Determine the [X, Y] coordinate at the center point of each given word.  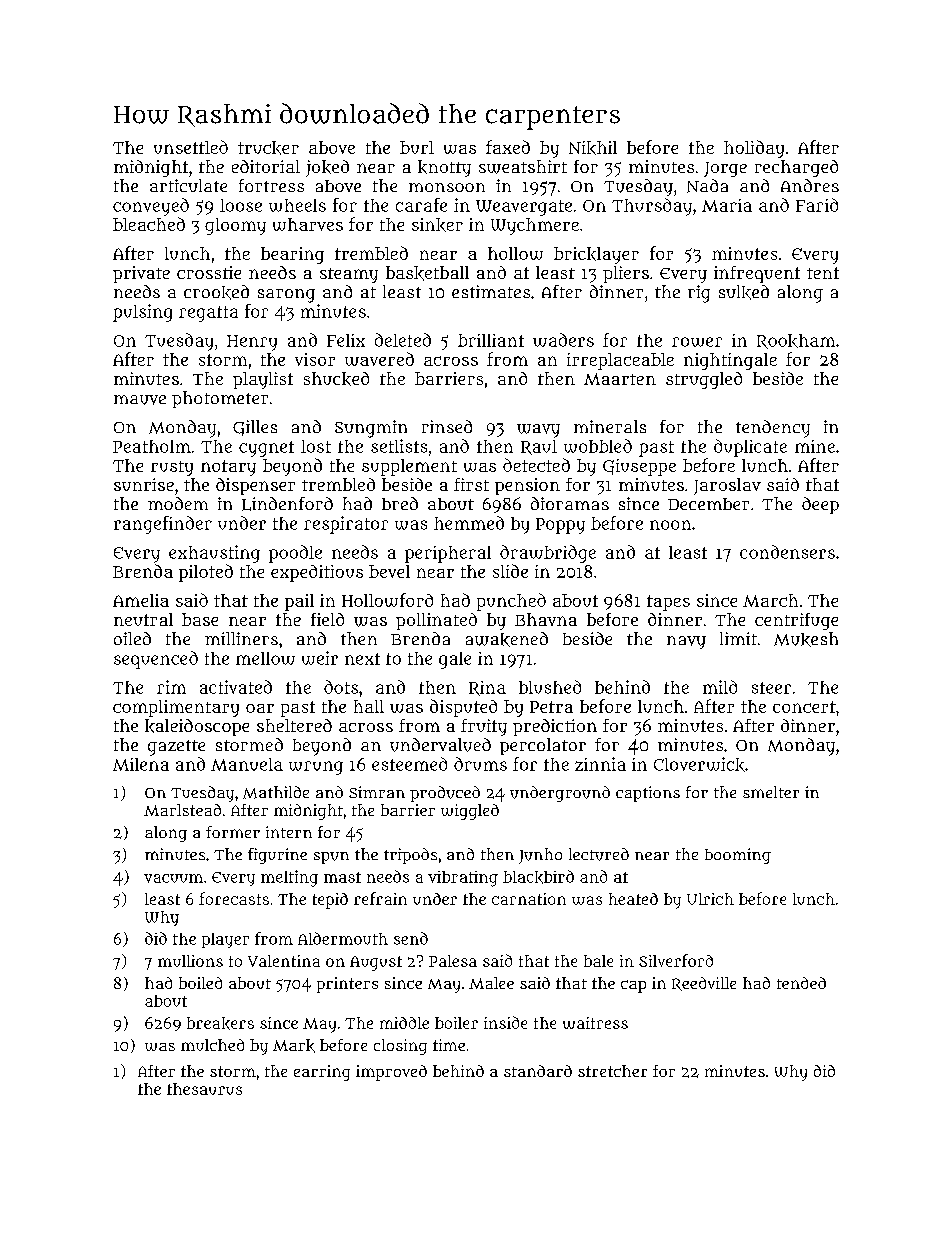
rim [171, 687]
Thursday [652, 207]
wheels [297, 205]
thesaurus [204, 1089]
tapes [668, 603]
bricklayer [596, 255]
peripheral [448, 554]
